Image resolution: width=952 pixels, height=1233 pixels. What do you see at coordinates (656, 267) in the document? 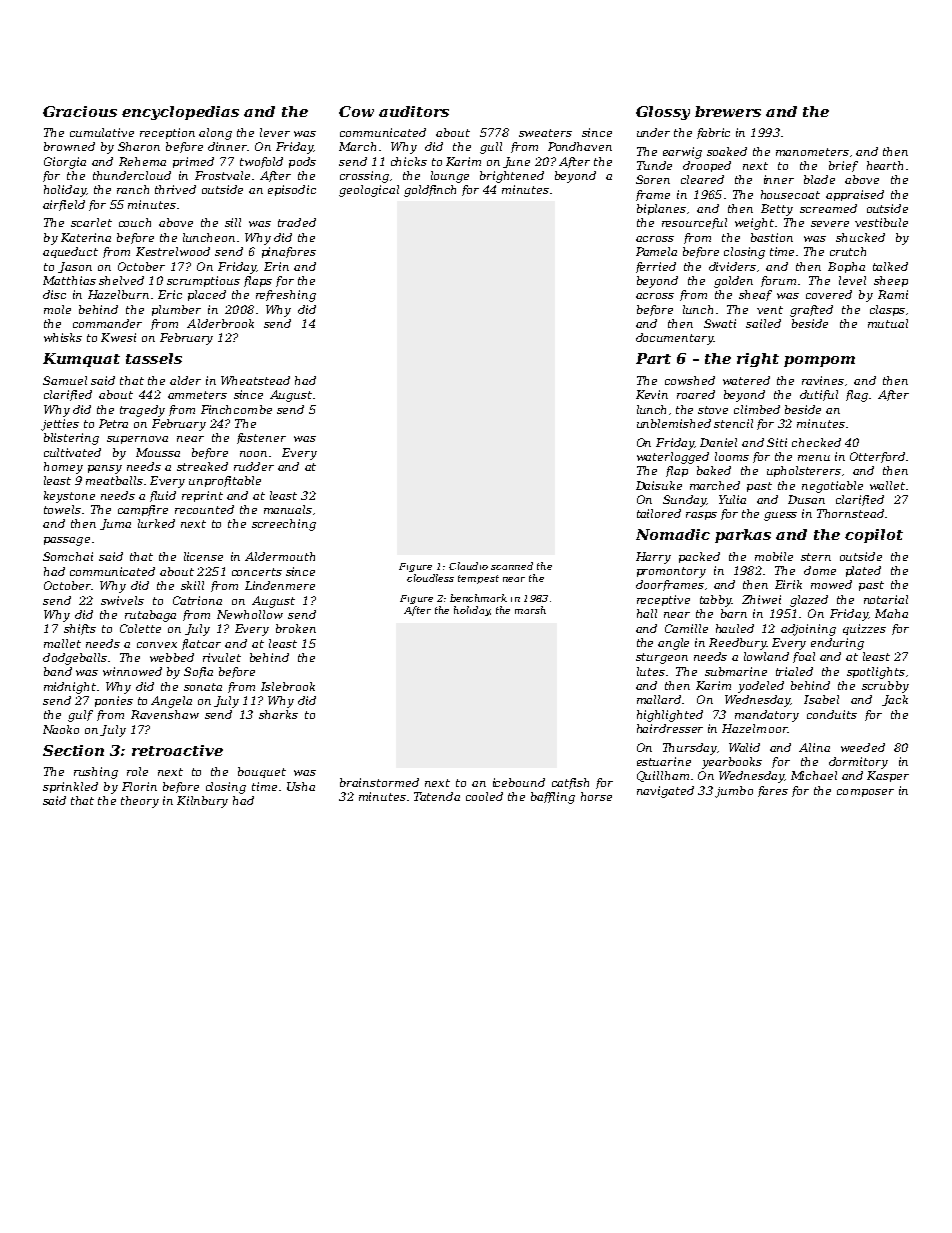
I see `ferried` at bounding box center [656, 267].
